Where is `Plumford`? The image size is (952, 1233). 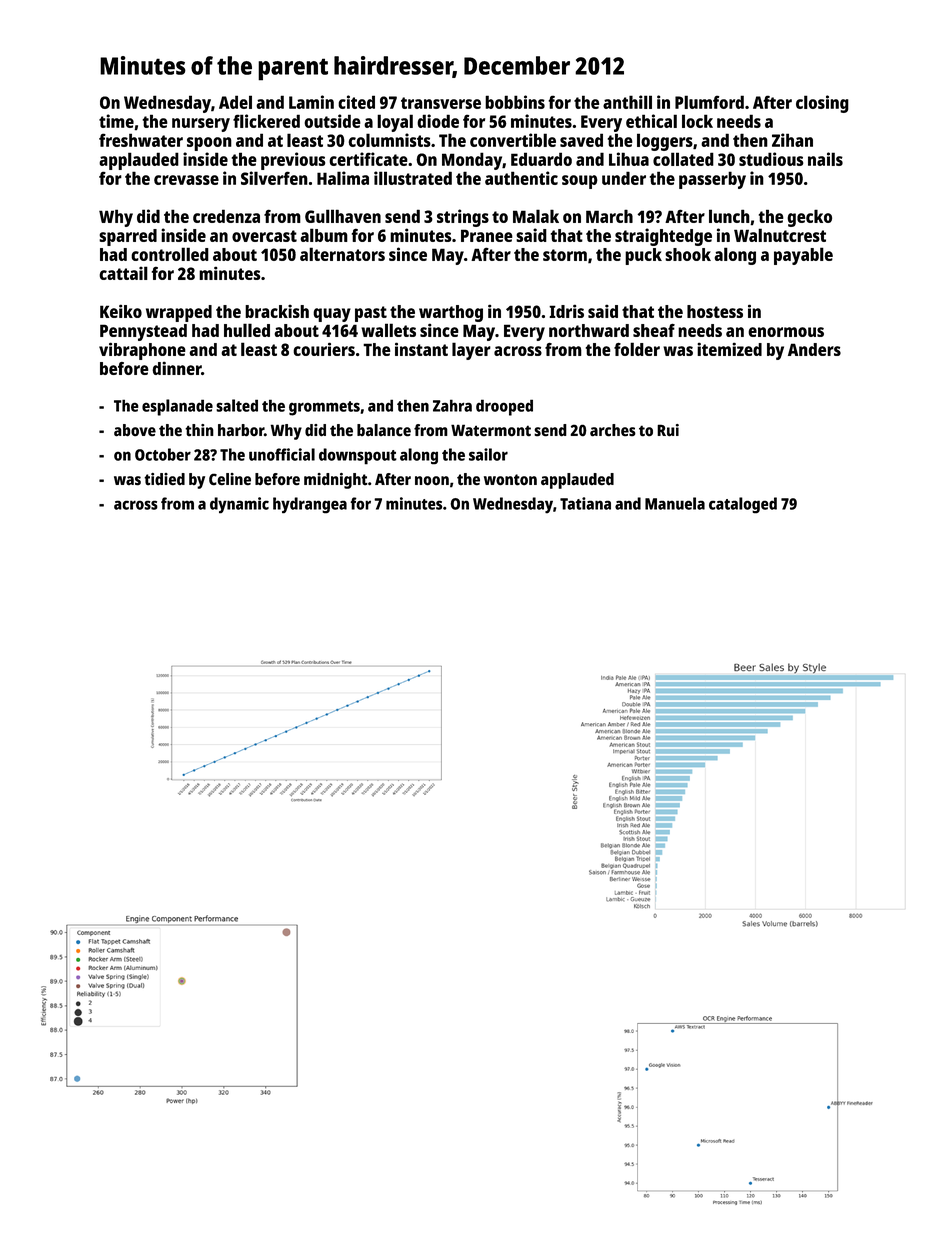 Plumford is located at coordinates (709, 102).
